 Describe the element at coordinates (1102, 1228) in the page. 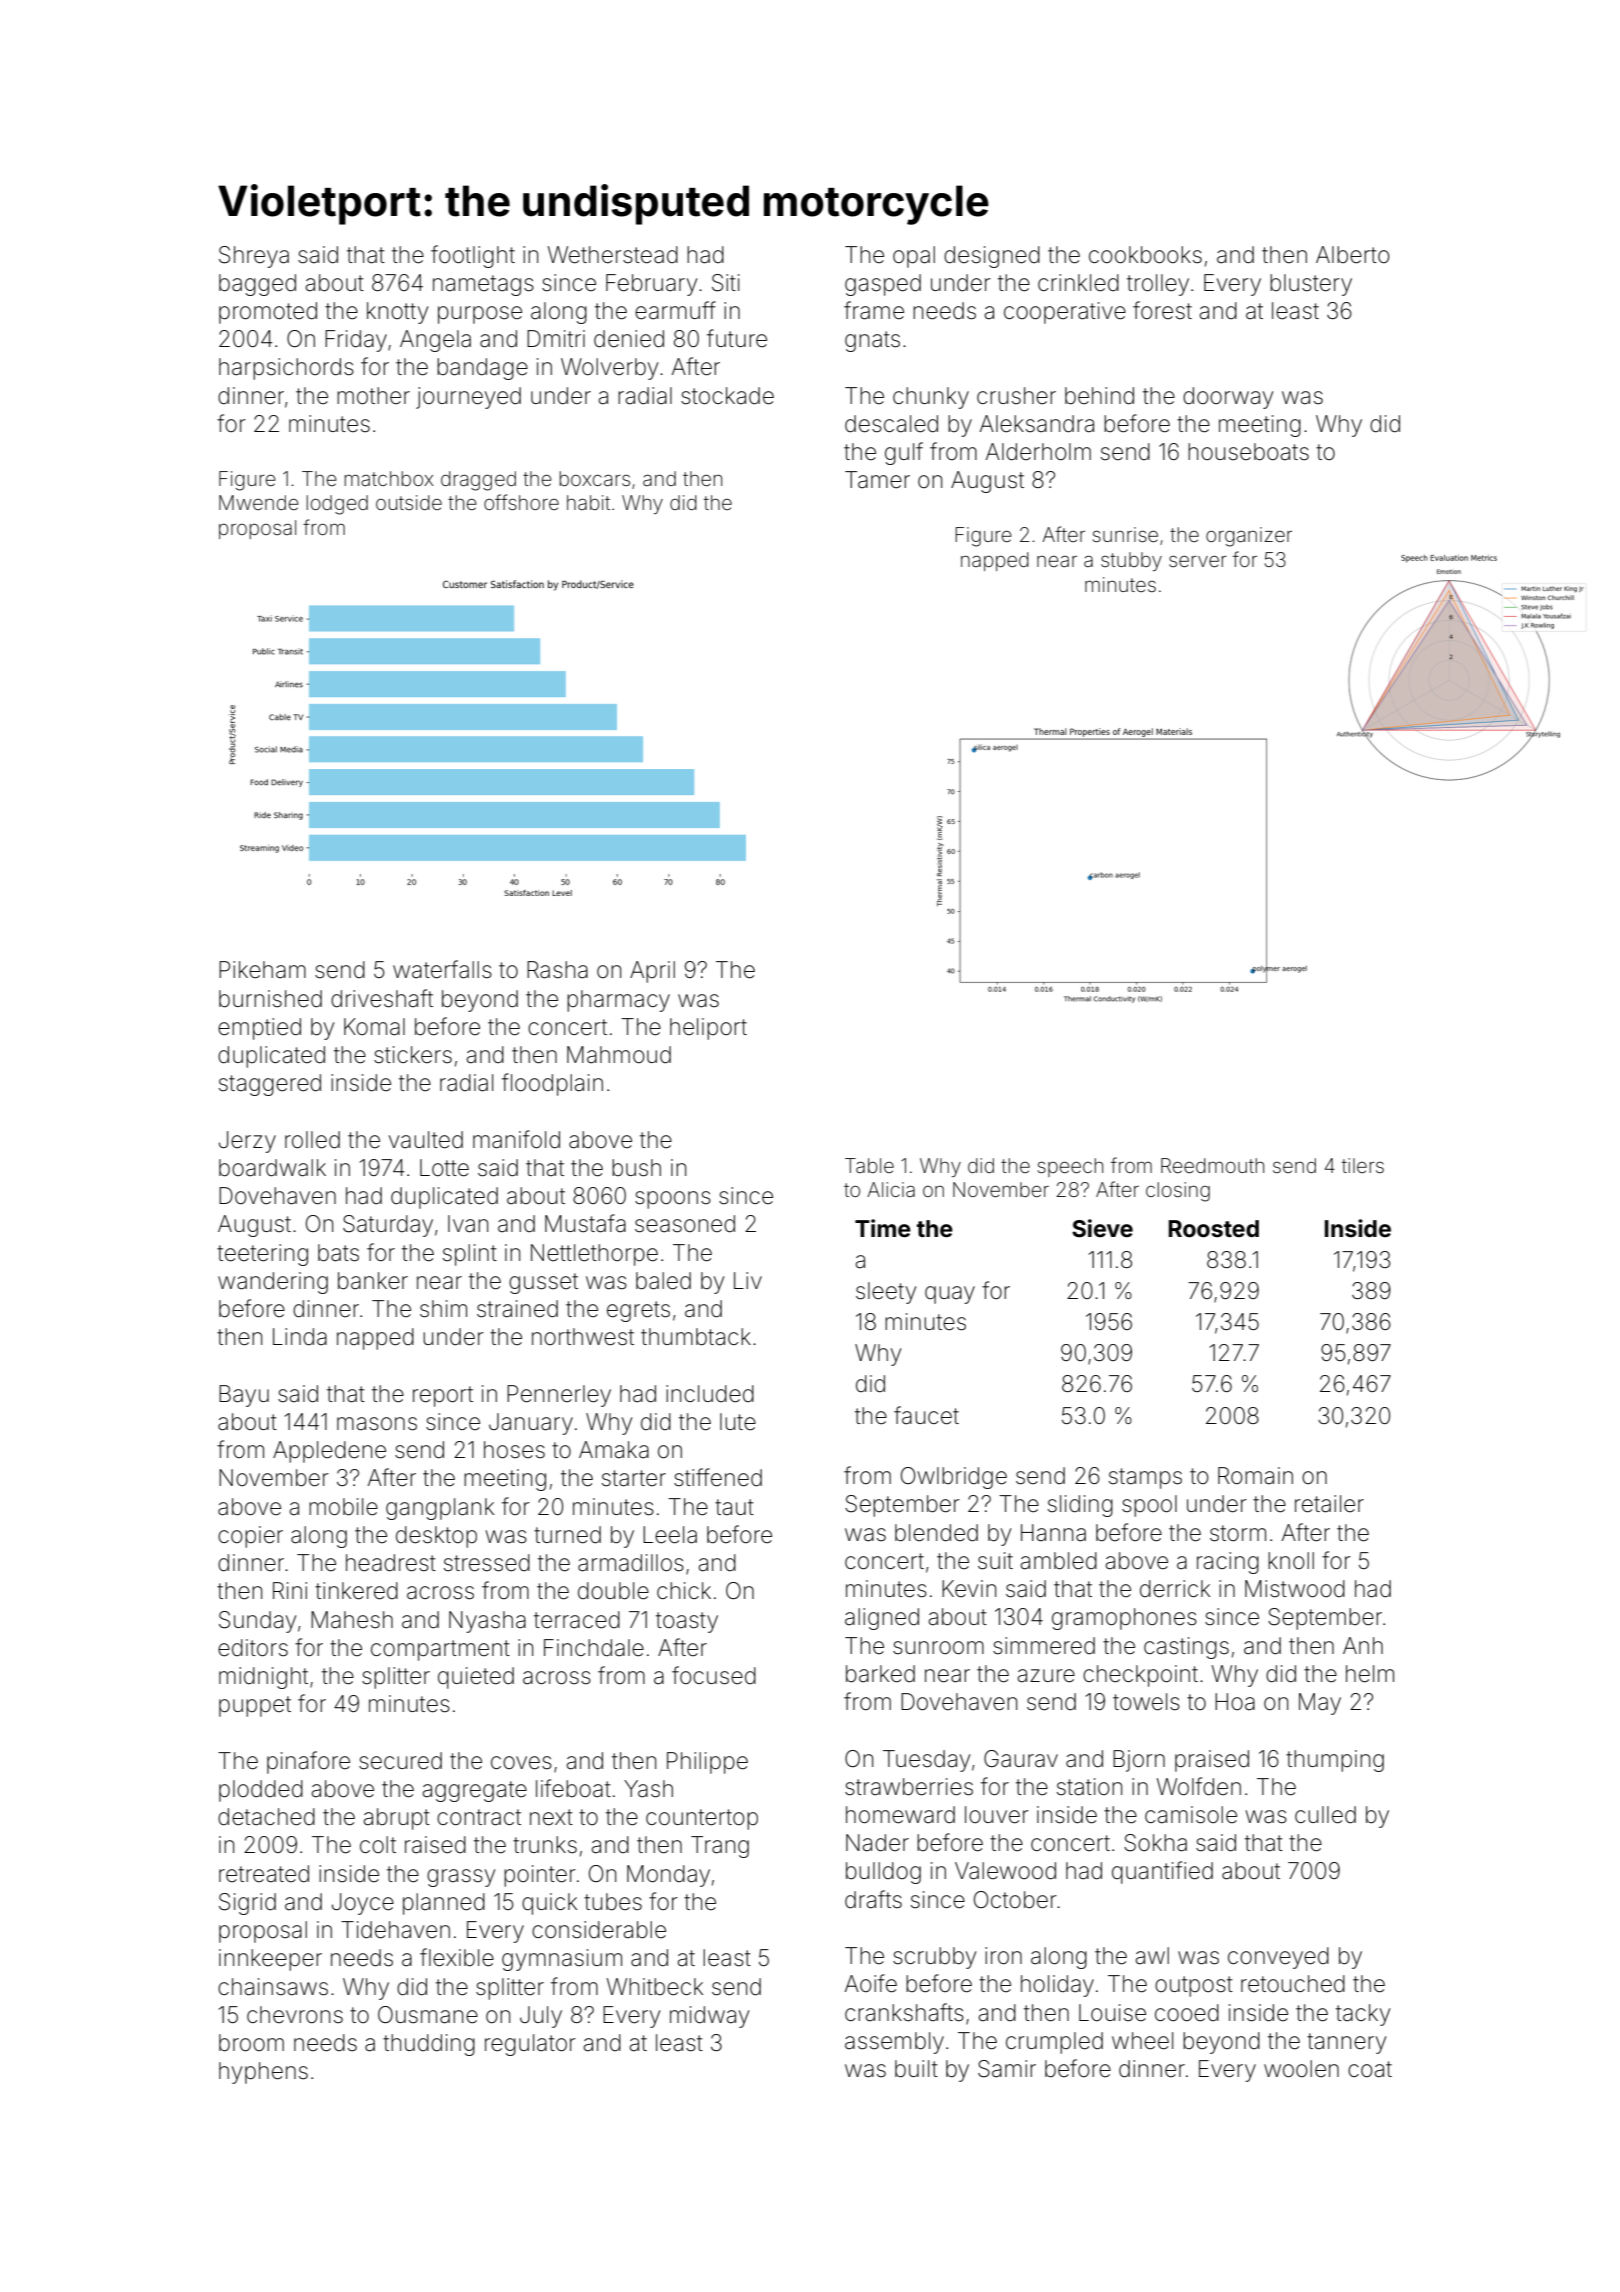

I see `Sieve` at that location.
